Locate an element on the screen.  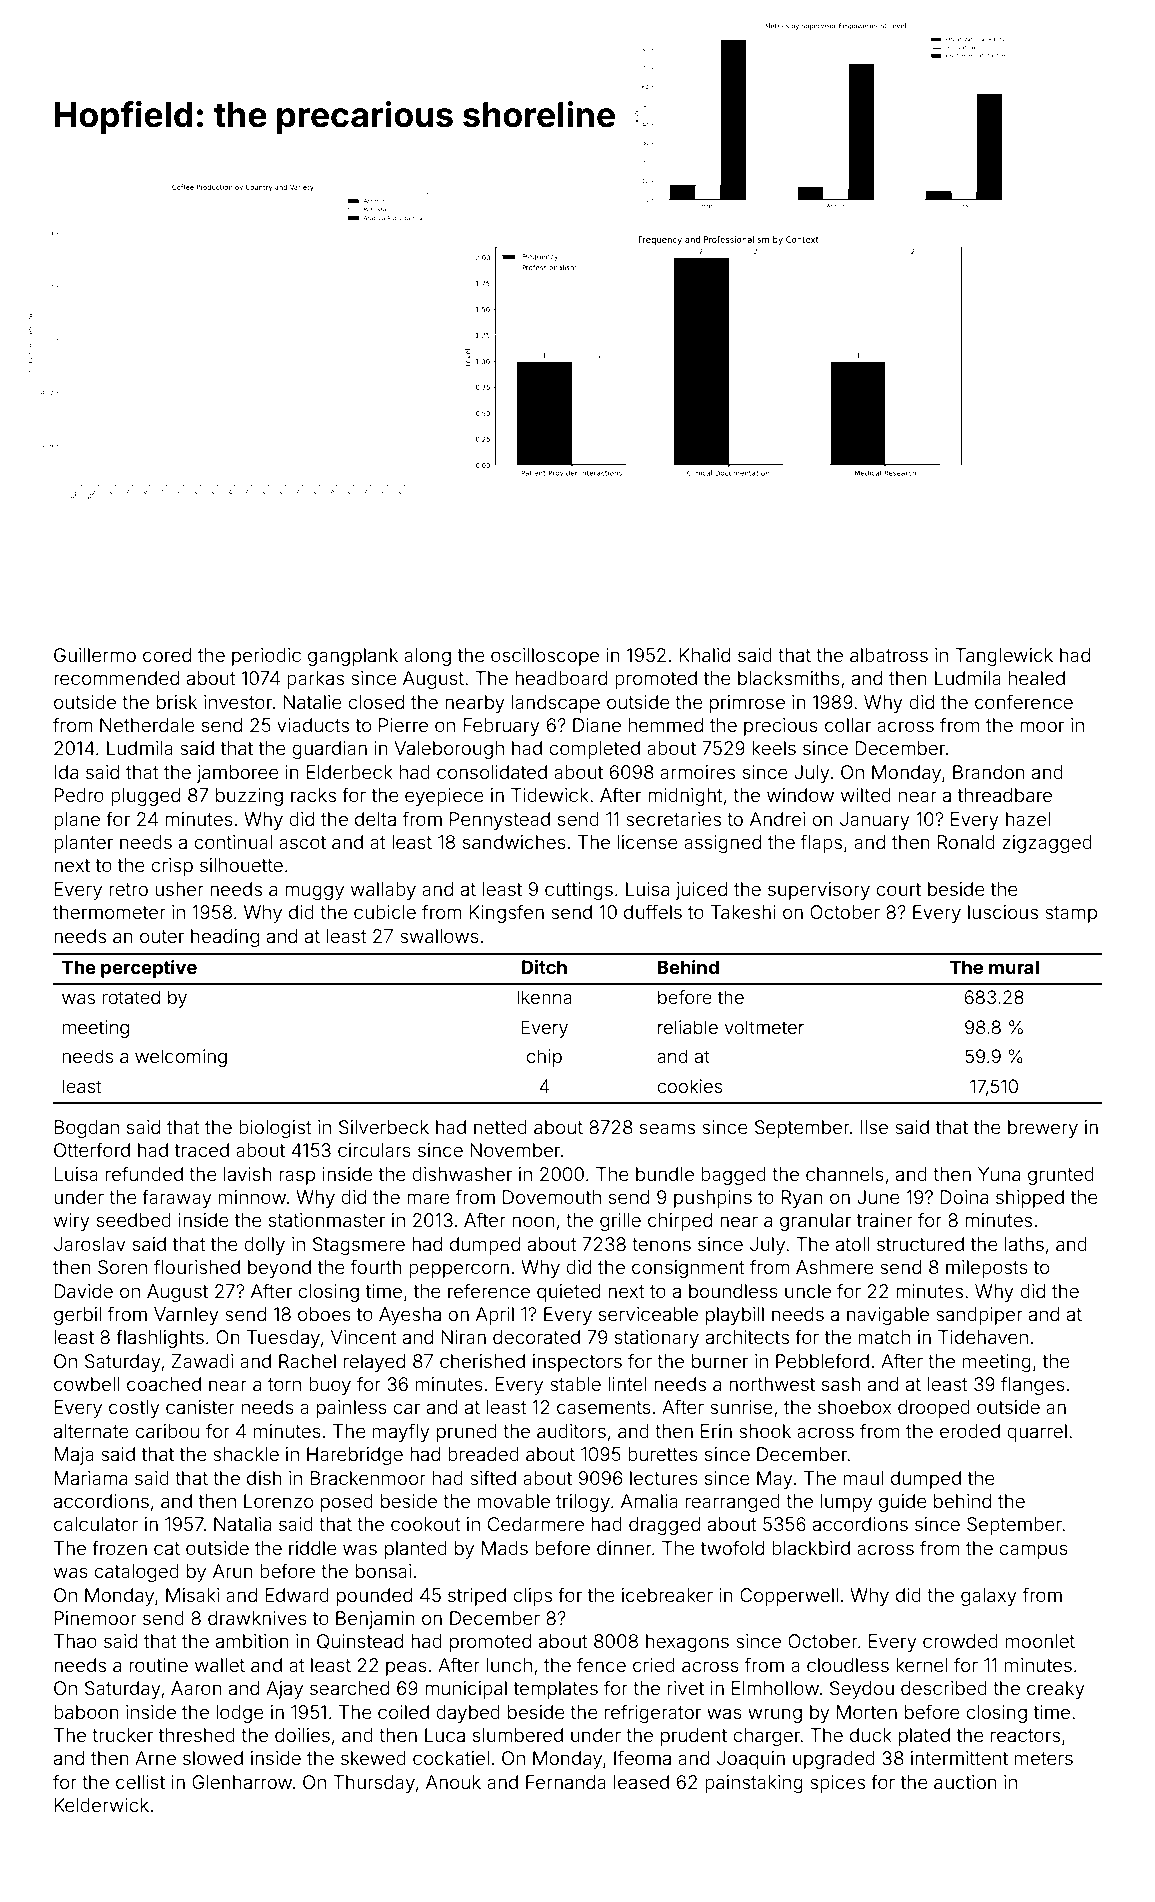
continual is located at coordinates (233, 842).
